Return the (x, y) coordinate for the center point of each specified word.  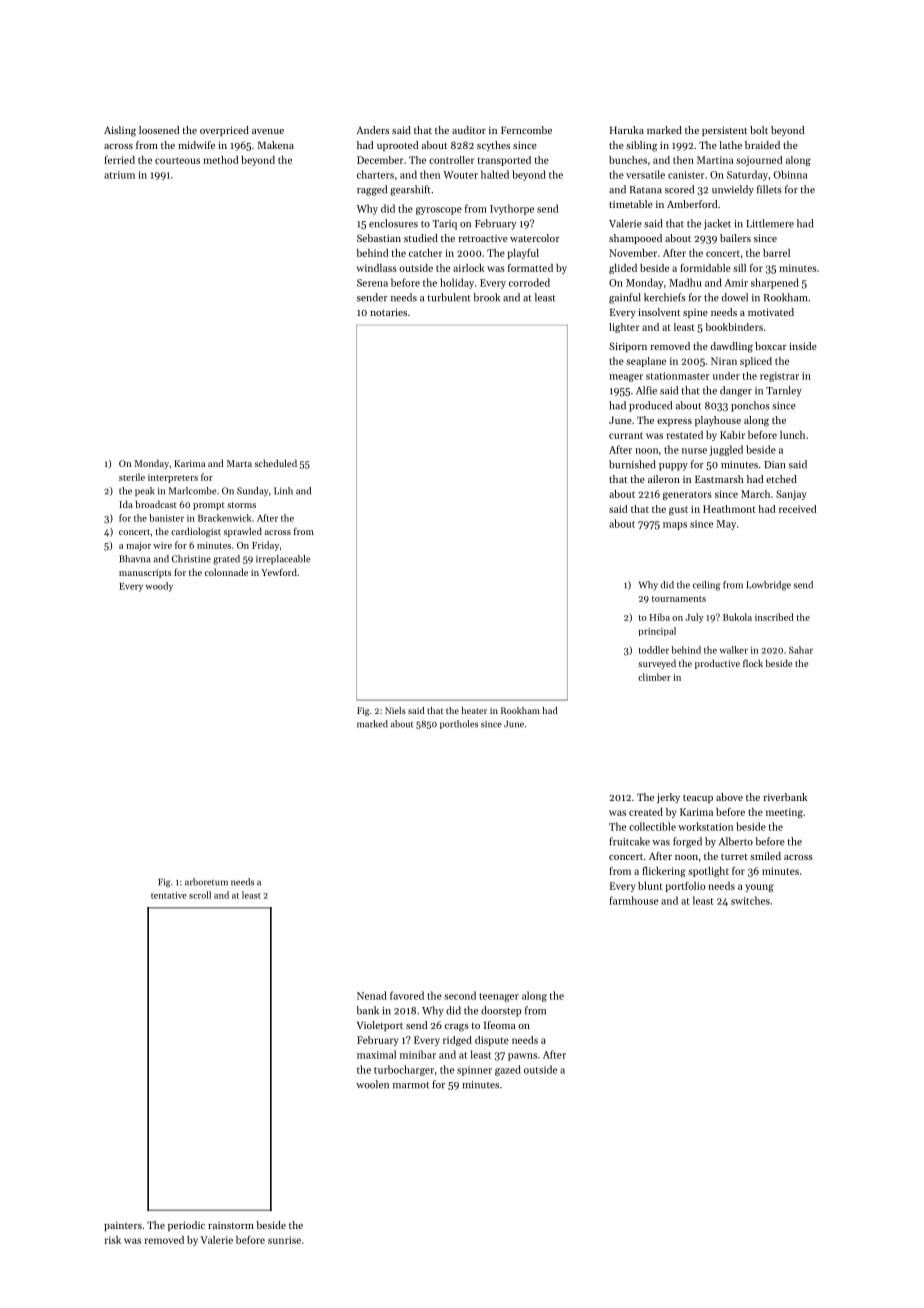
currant (626, 435)
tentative (169, 895)
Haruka (627, 130)
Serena (372, 283)
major (138, 546)
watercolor (535, 238)
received (797, 509)
